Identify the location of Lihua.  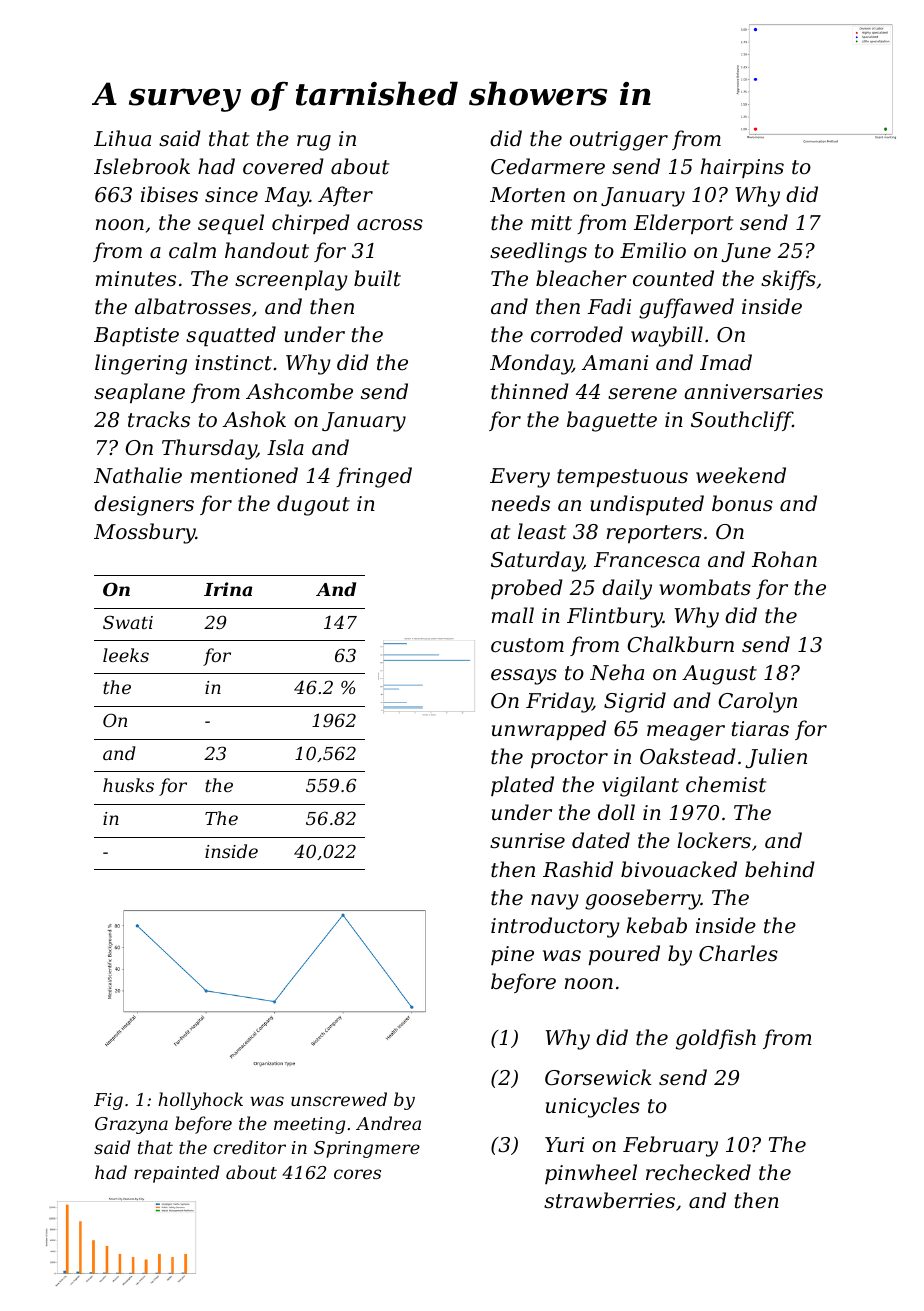
(122, 138).
